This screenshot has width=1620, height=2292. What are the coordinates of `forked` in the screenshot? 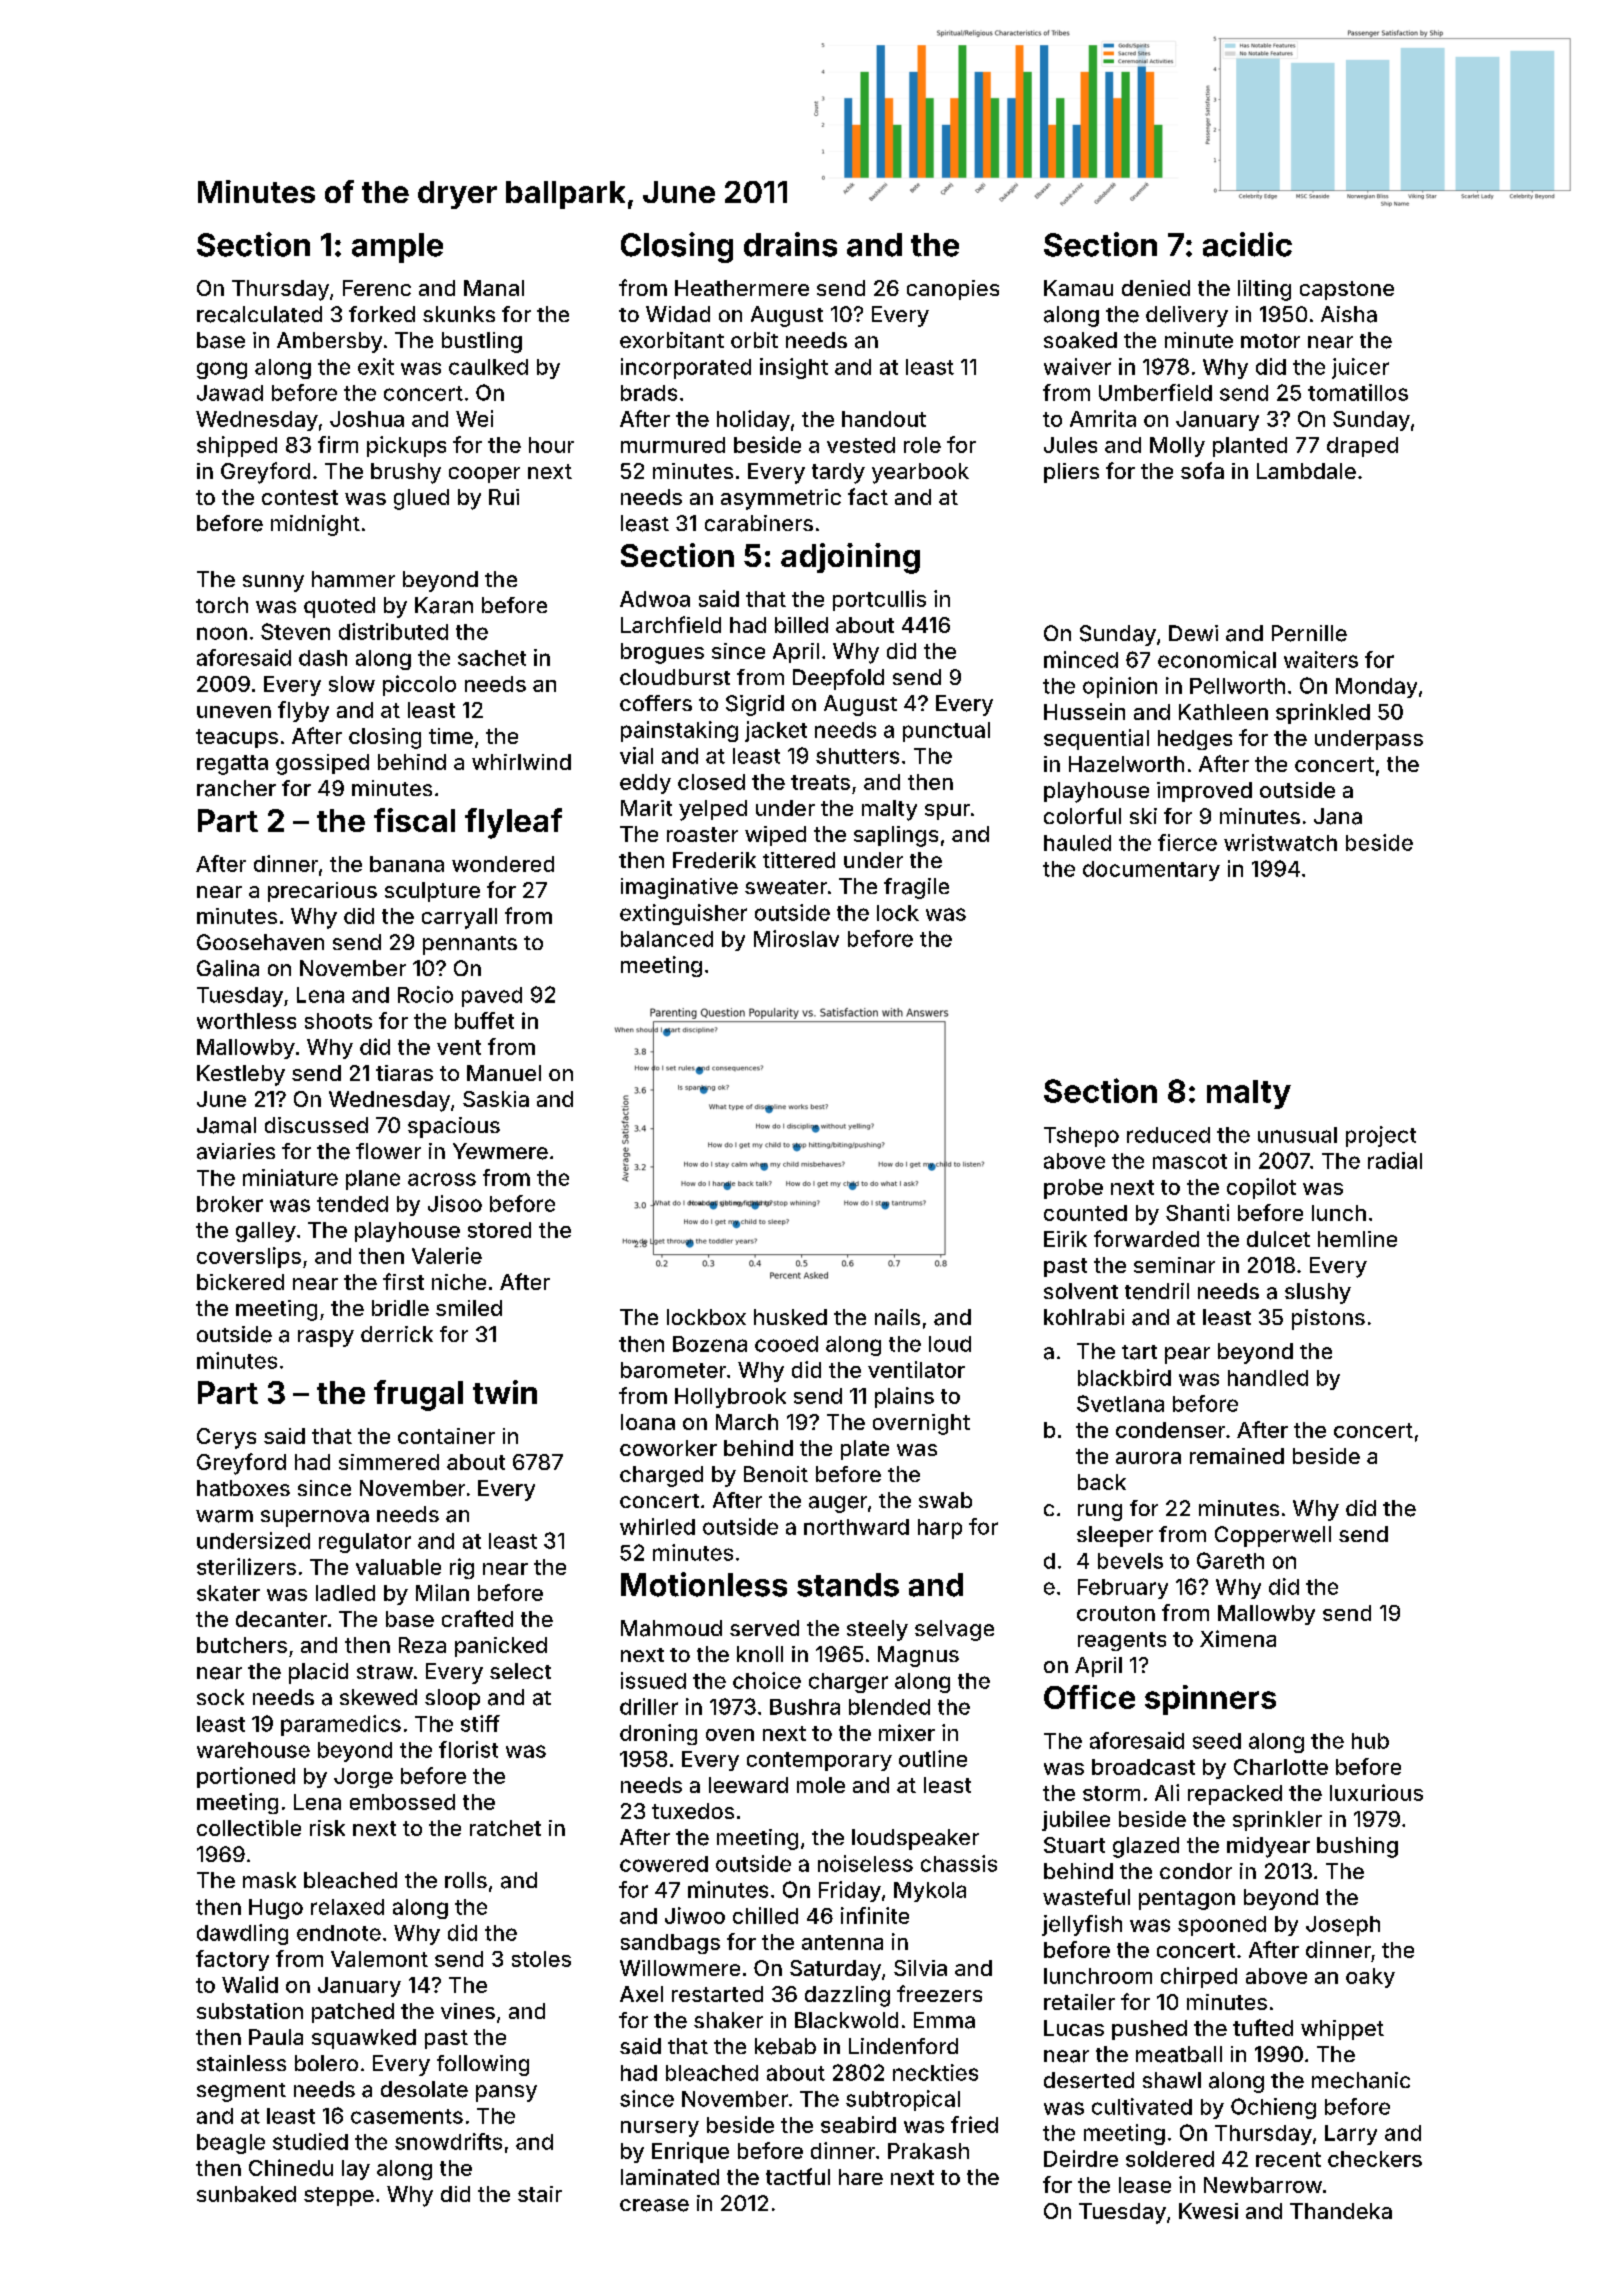 It's located at (382, 314).
